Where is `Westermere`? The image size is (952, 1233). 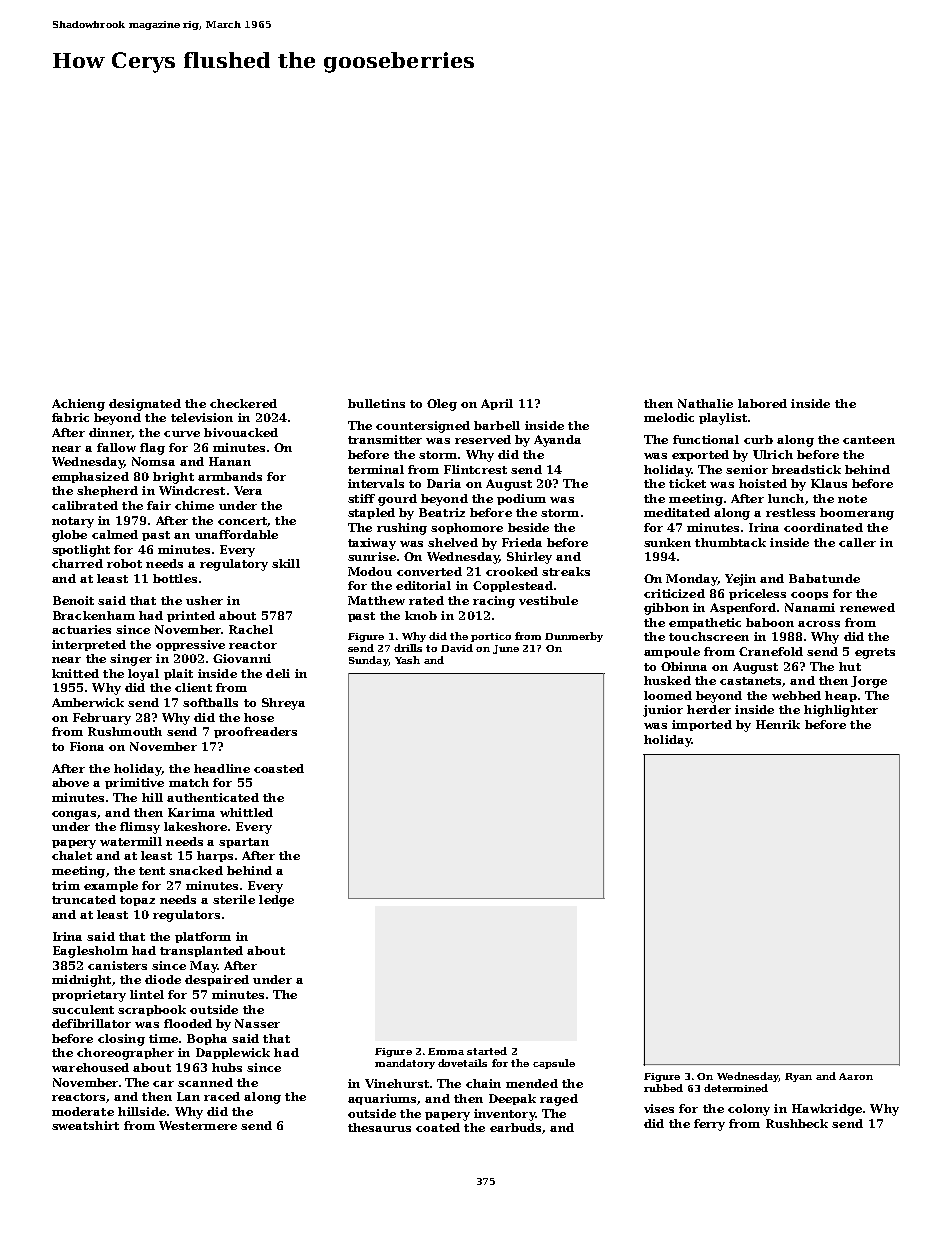 Westermere is located at coordinates (198, 1125).
